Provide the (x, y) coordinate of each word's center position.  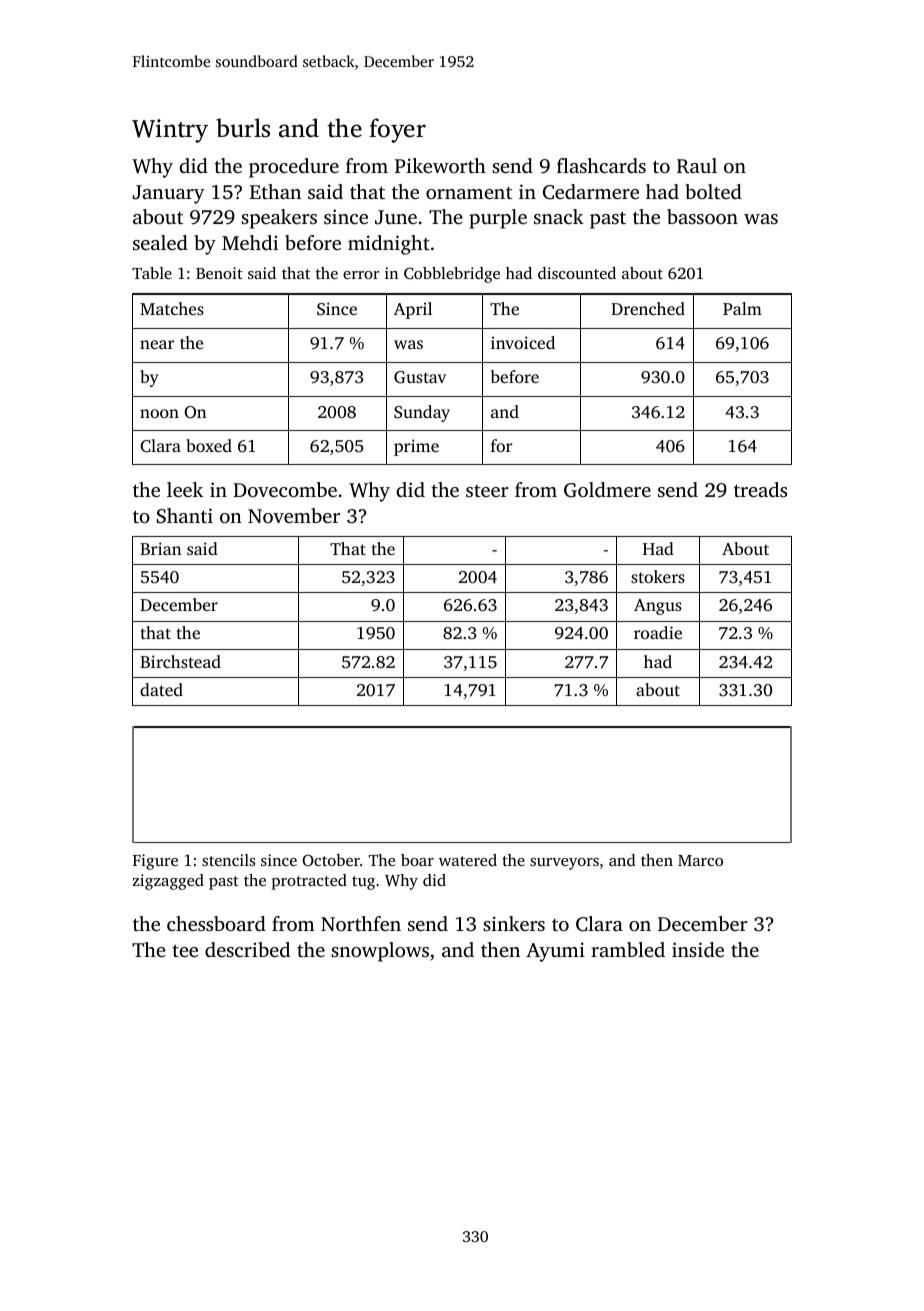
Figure (155, 862)
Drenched (648, 308)
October (331, 860)
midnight (389, 245)
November (294, 515)
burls (243, 128)
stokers (658, 576)
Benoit (219, 273)
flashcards (601, 165)
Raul (697, 166)
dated (161, 689)
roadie (658, 632)
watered (468, 860)
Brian (160, 548)
